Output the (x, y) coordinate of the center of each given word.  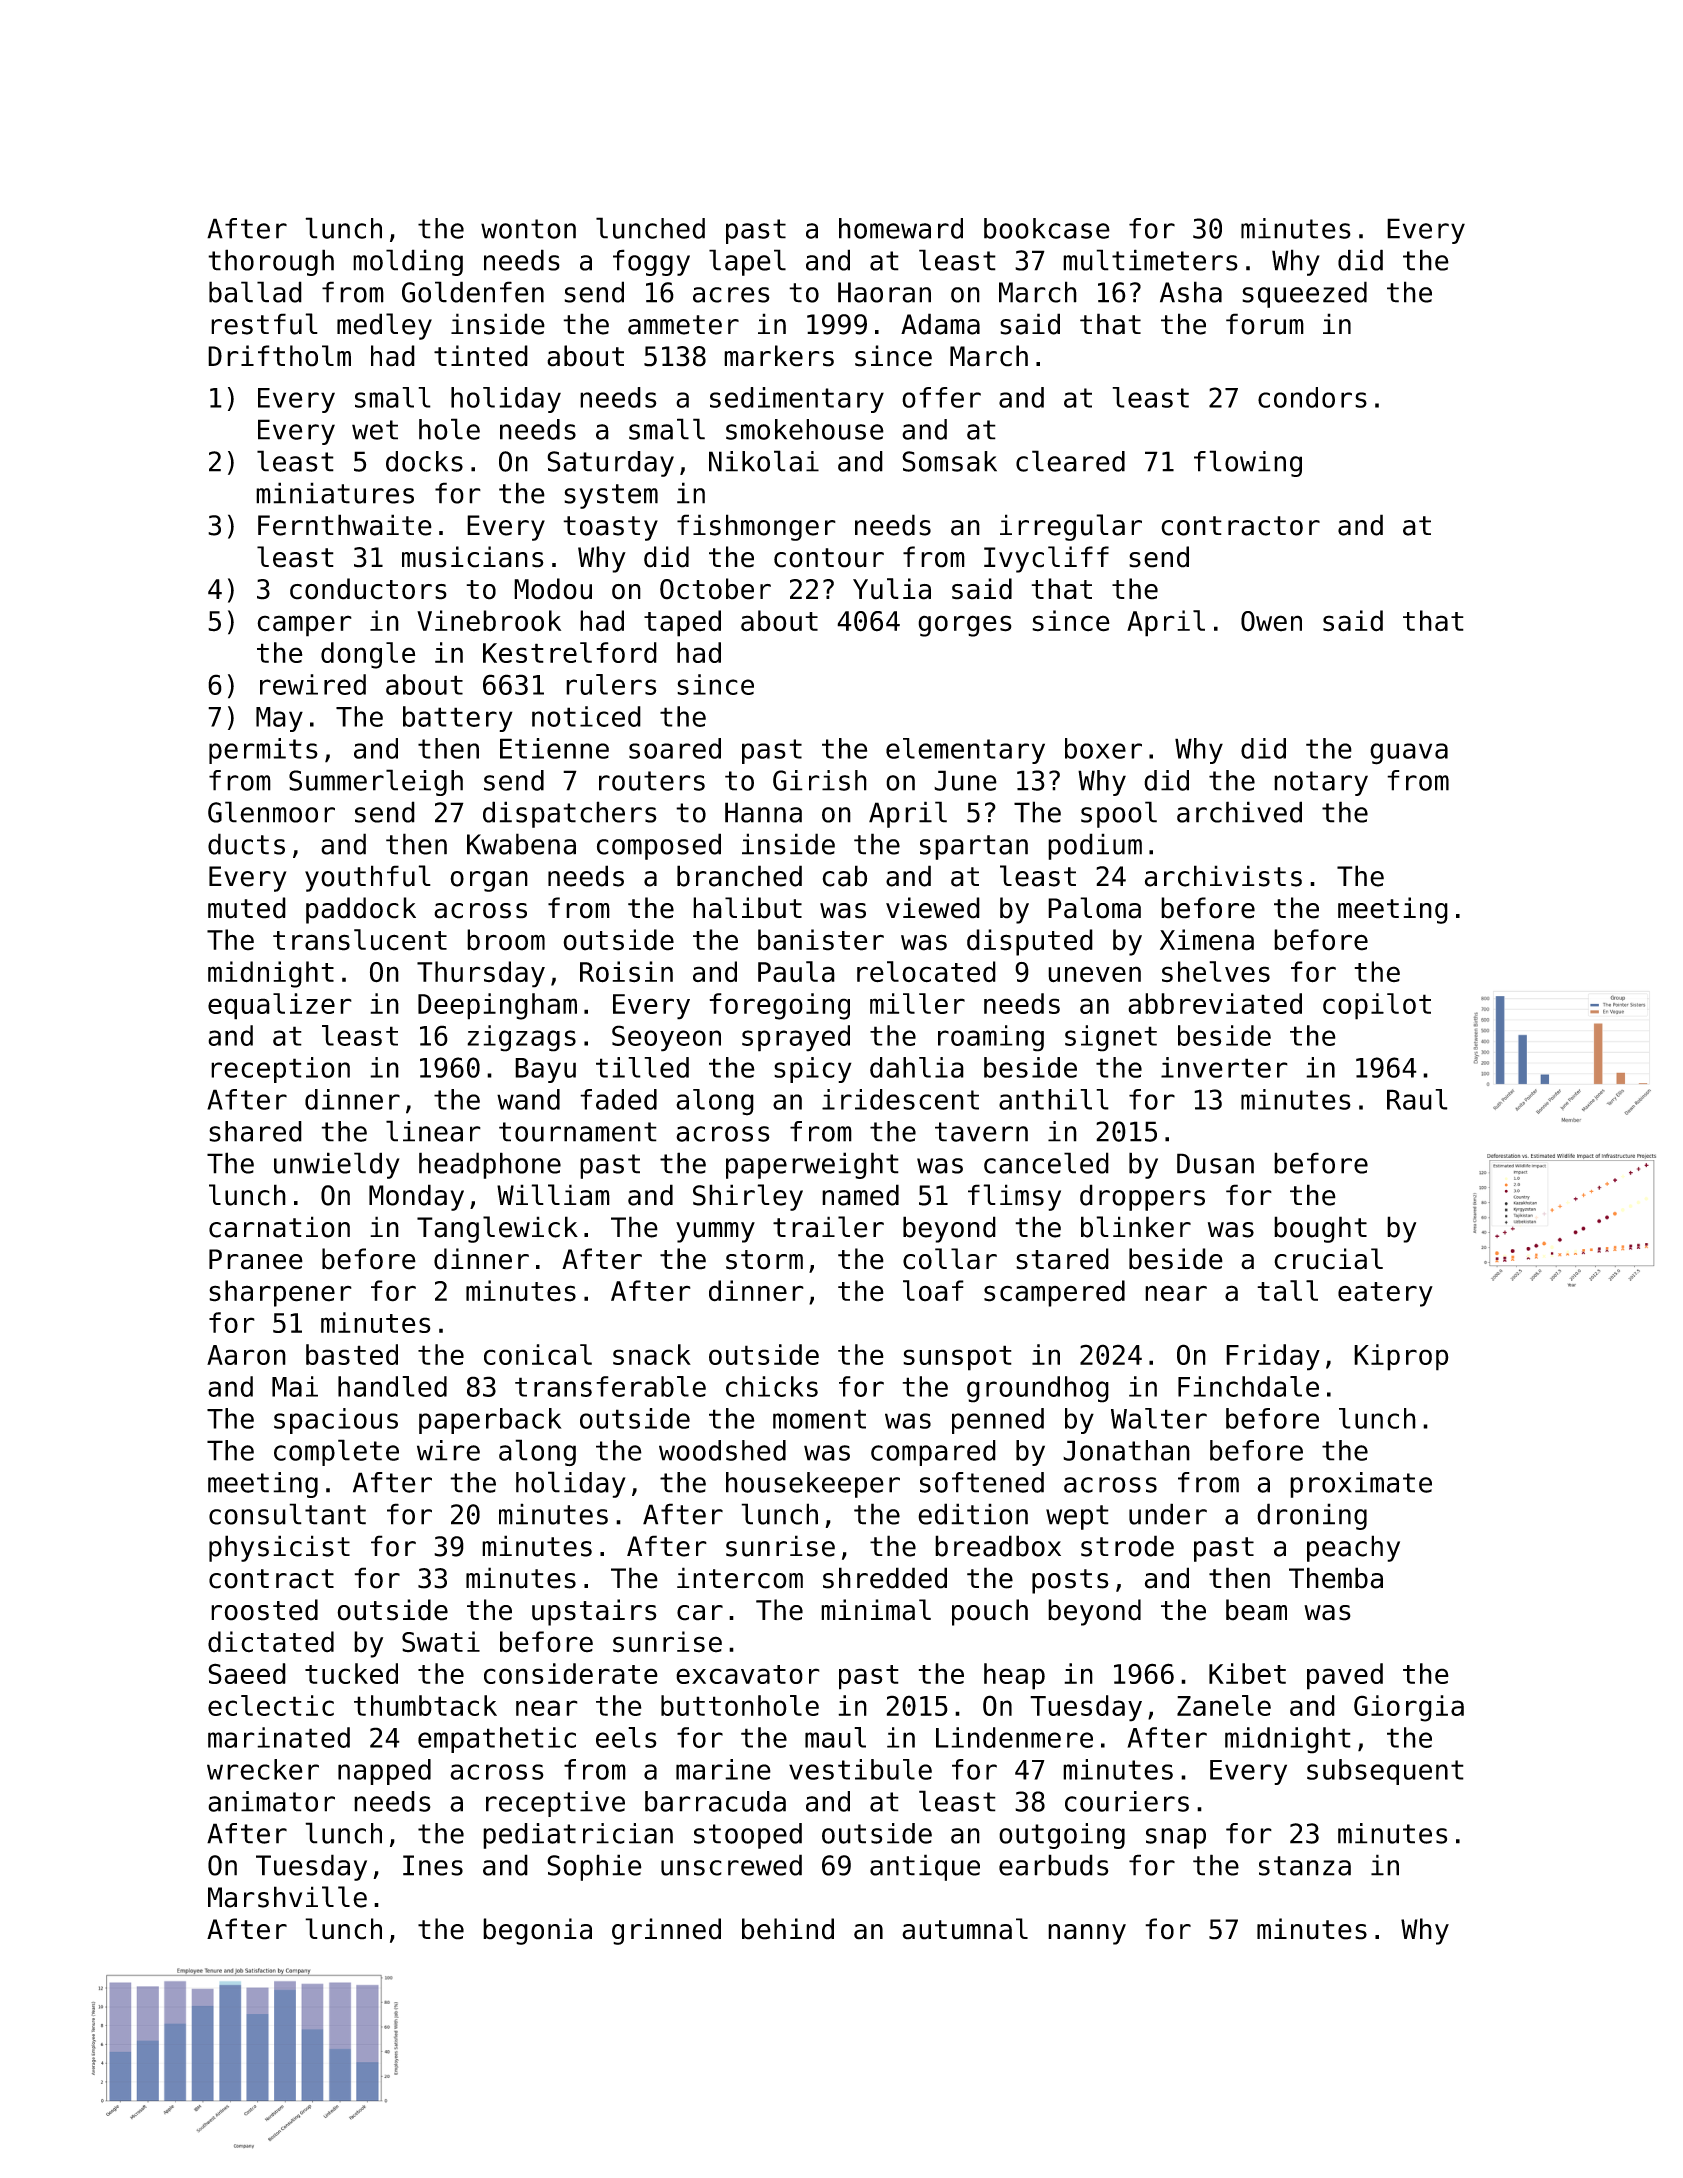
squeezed (1304, 294)
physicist (279, 1548)
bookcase (1047, 228)
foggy (651, 262)
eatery (1385, 1294)
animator (271, 1801)
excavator (748, 1674)
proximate (1361, 1485)
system (611, 496)
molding (408, 262)
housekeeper (813, 1485)
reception (280, 1070)
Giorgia (1409, 1708)
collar (950, 1259)
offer (941, 397)
